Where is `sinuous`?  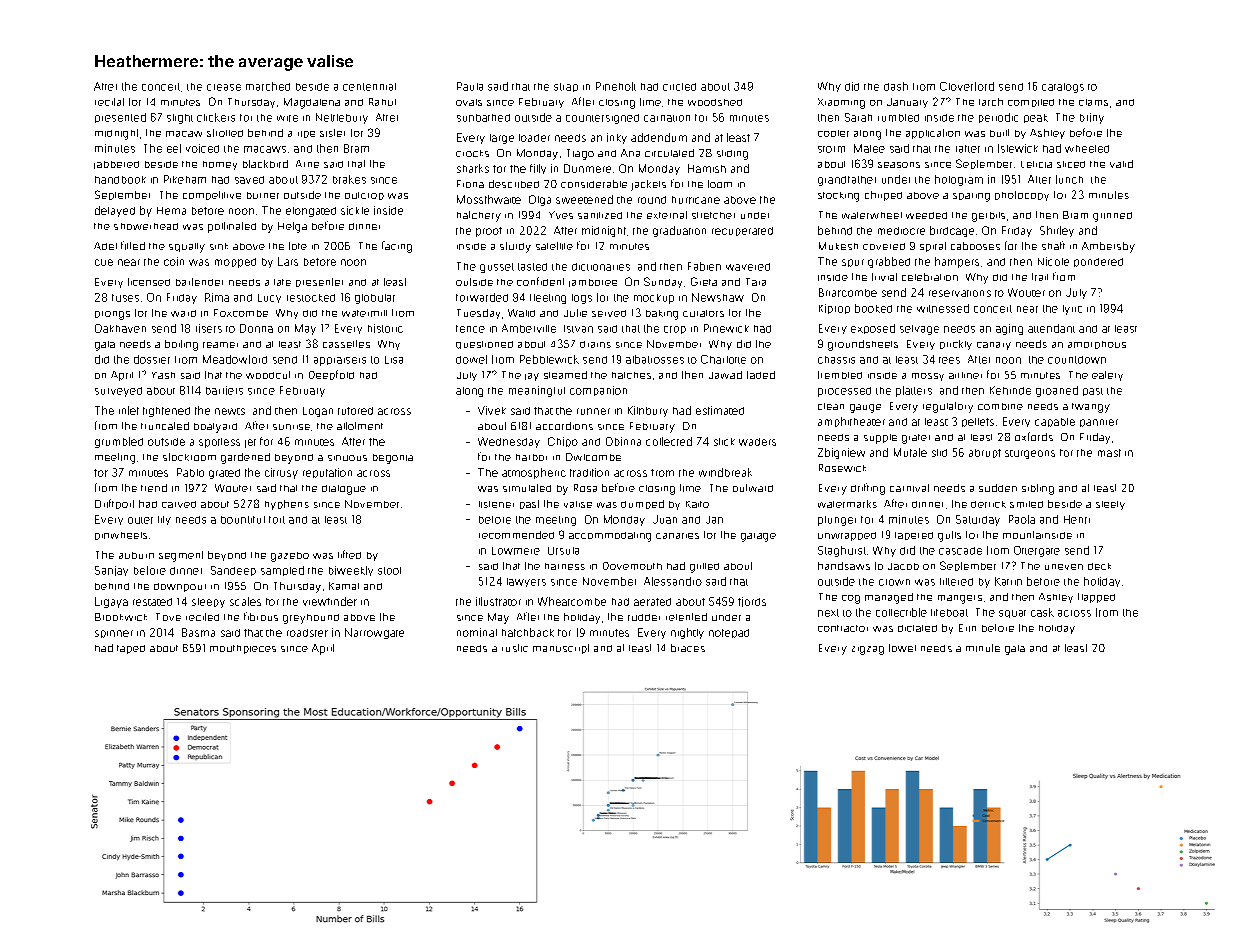 sinuous is located at coordinates (347, 458).
